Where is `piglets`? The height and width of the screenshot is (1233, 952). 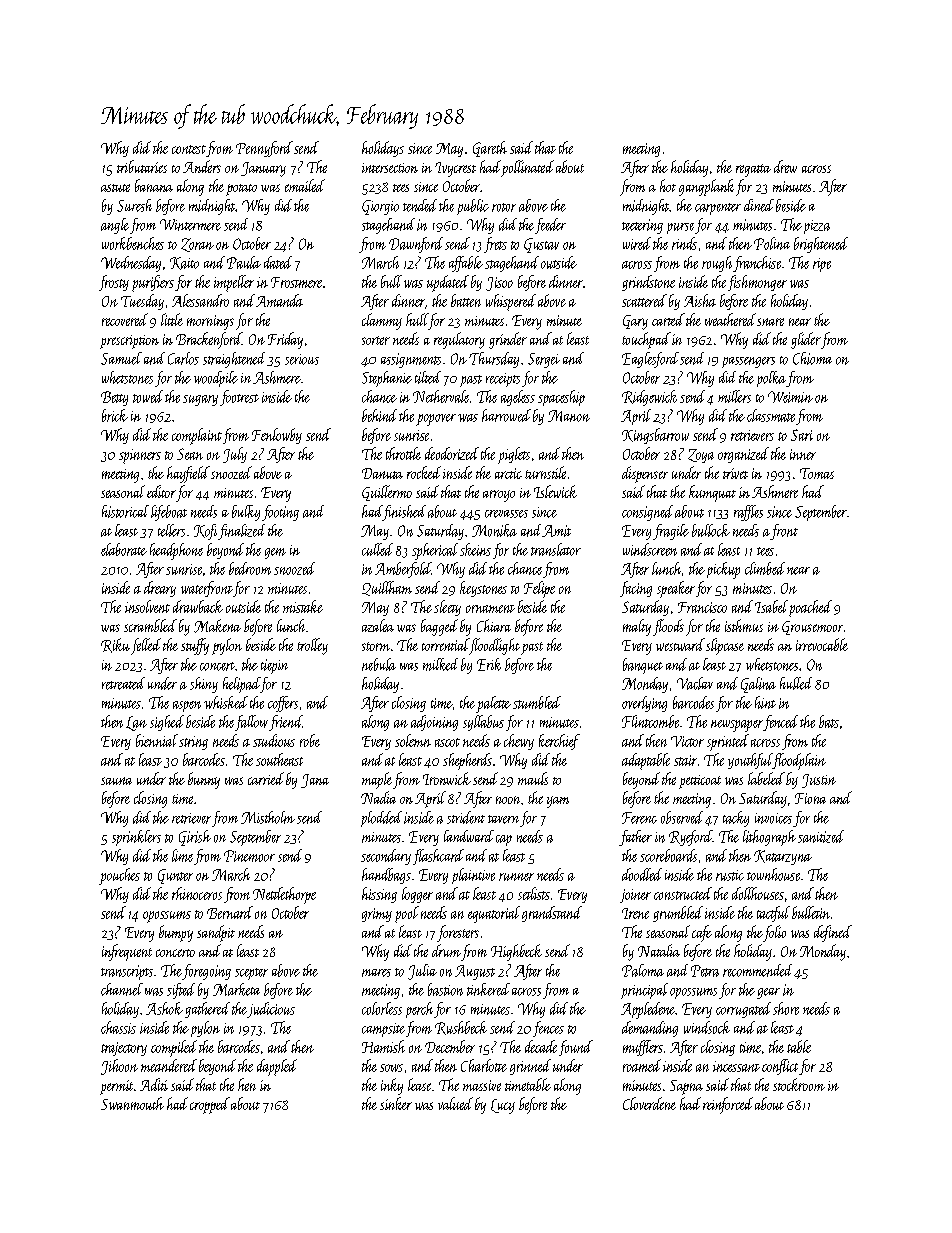
piglets is located at coordinates (514, 455).
